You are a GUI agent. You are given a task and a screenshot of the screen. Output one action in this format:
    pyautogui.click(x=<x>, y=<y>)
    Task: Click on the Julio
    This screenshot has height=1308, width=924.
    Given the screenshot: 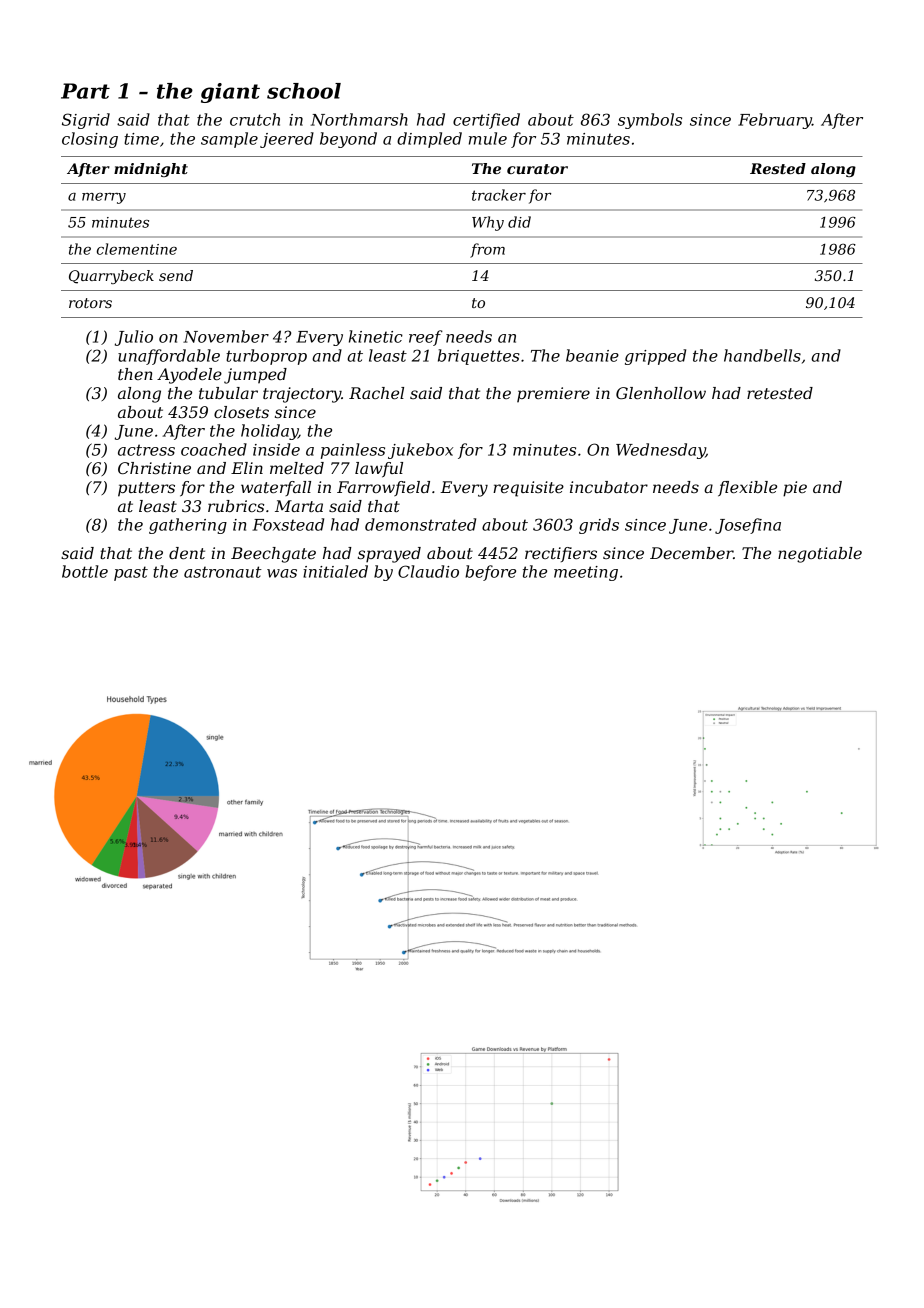 What is the action you would take?
    pyautogui.click(x=134, y=338)
